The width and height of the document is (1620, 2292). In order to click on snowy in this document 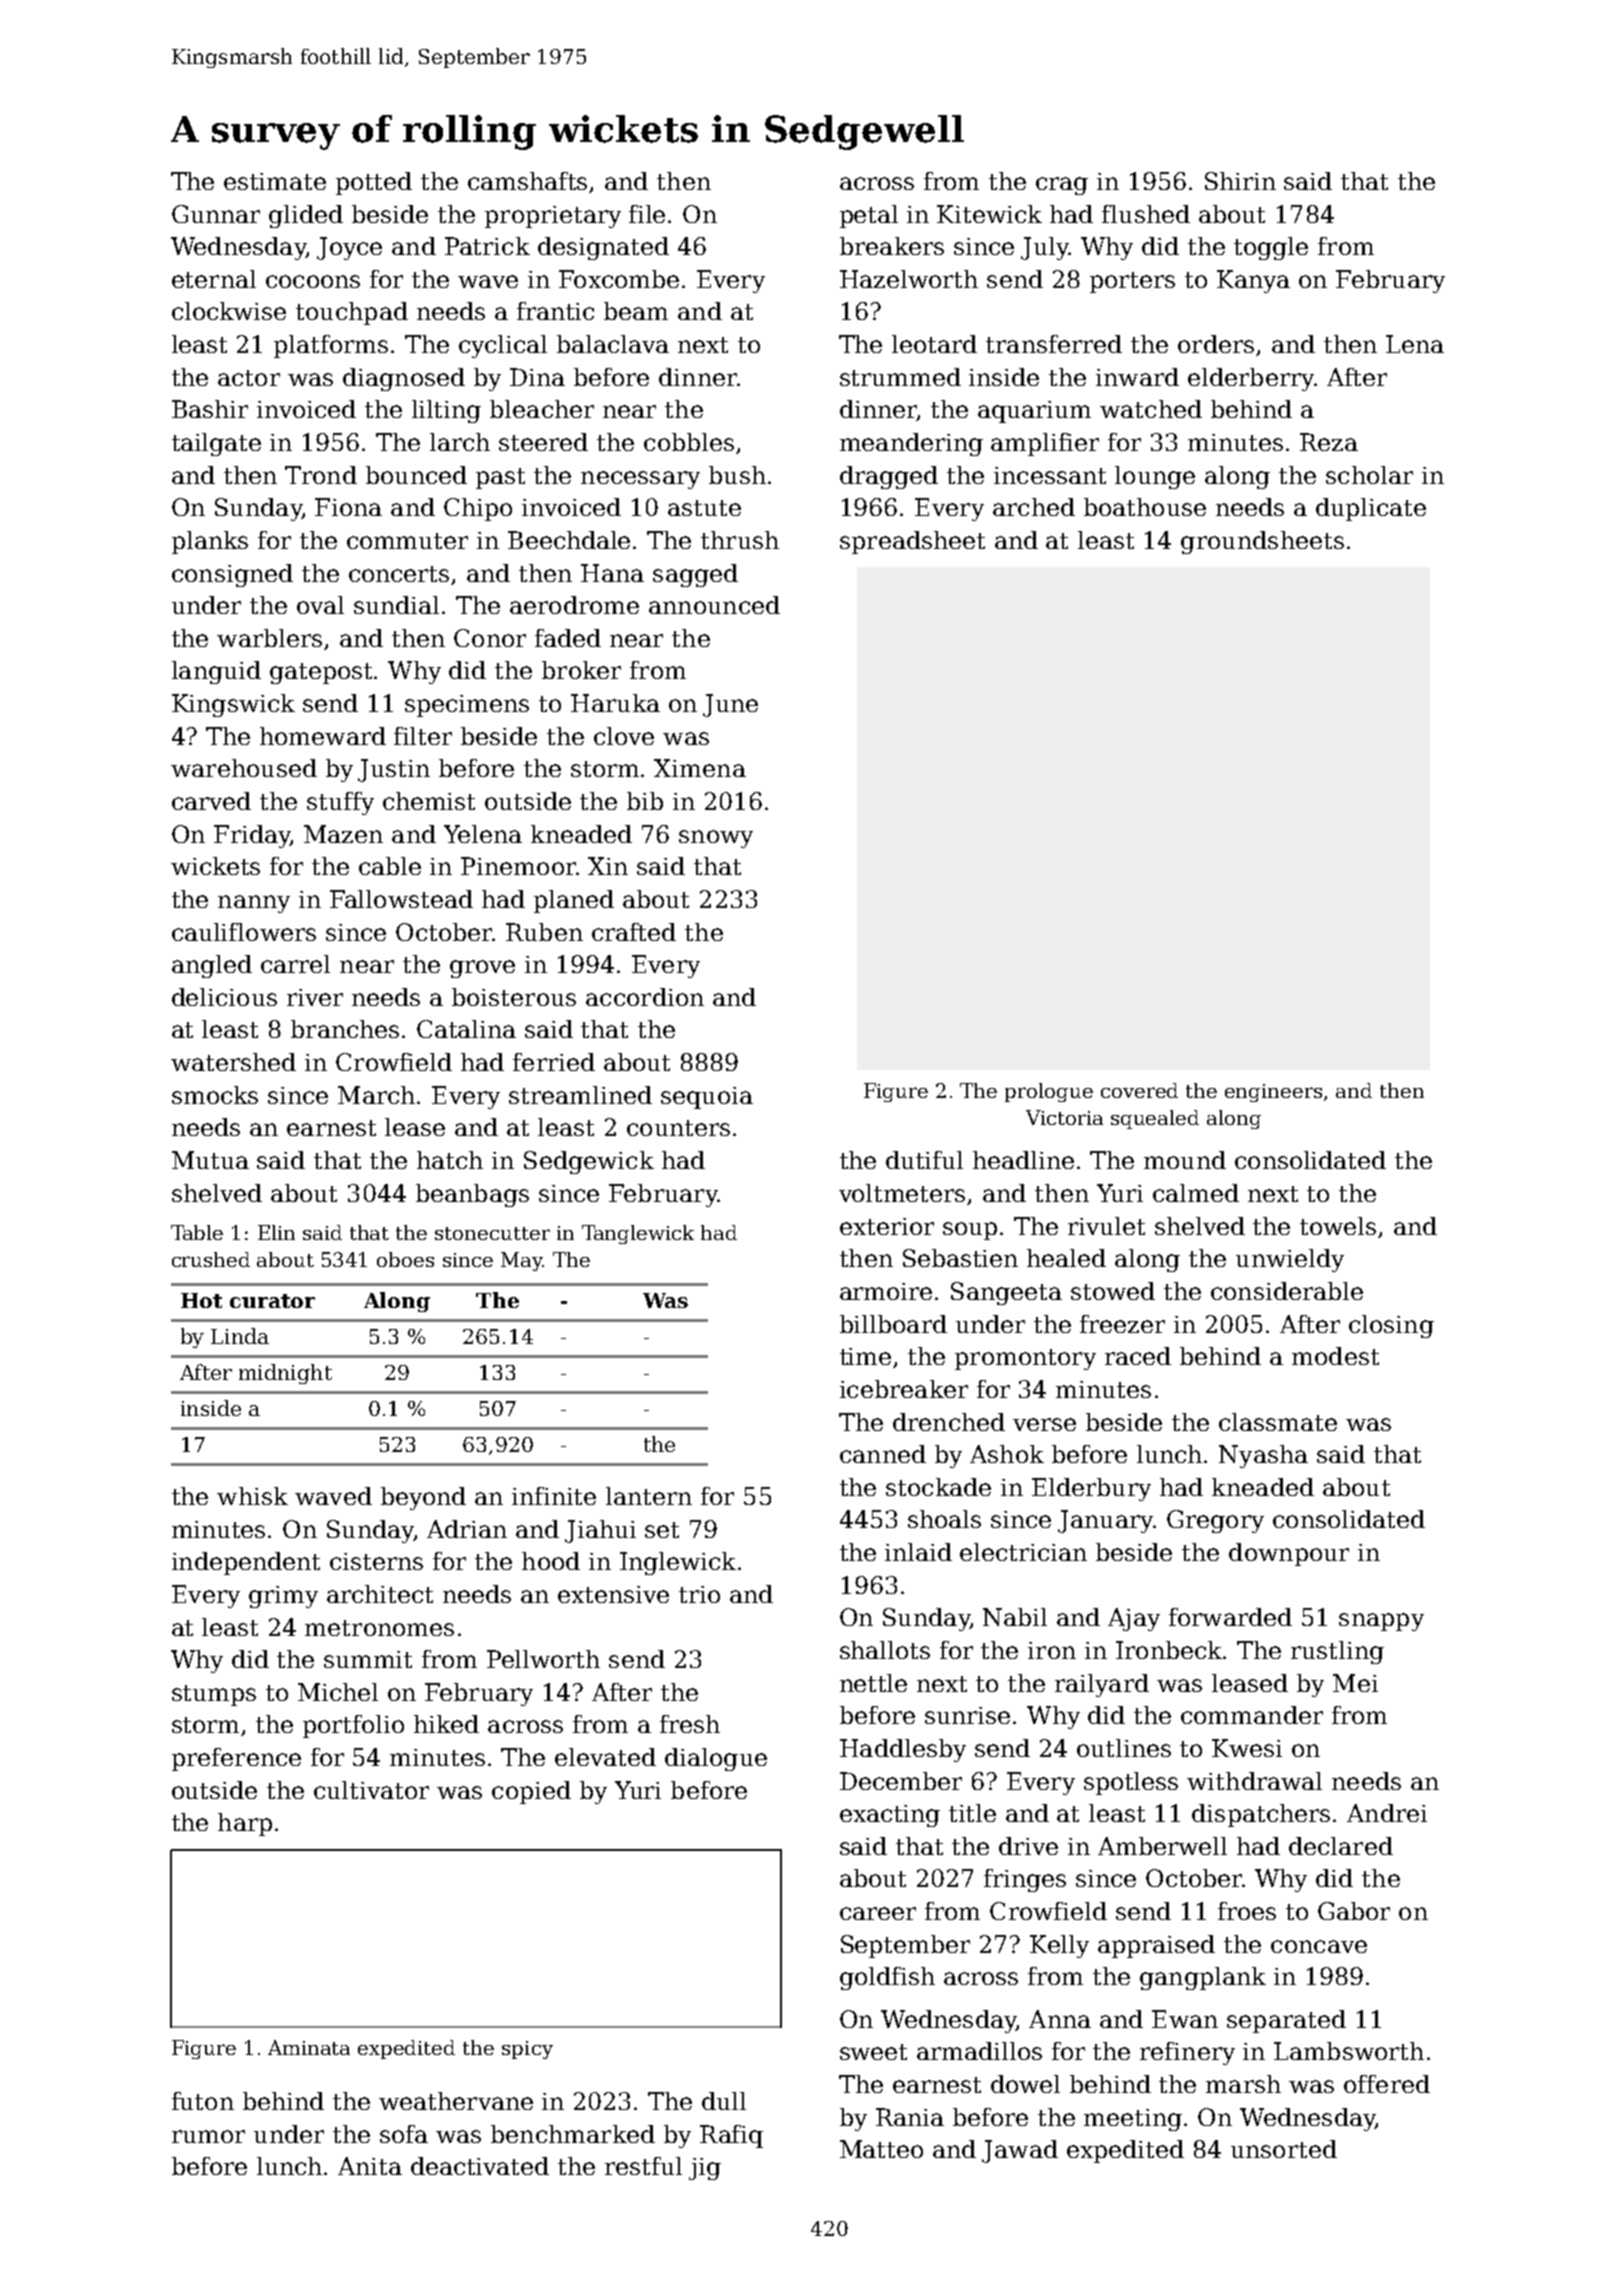, I will do `click(716, 839)`.
